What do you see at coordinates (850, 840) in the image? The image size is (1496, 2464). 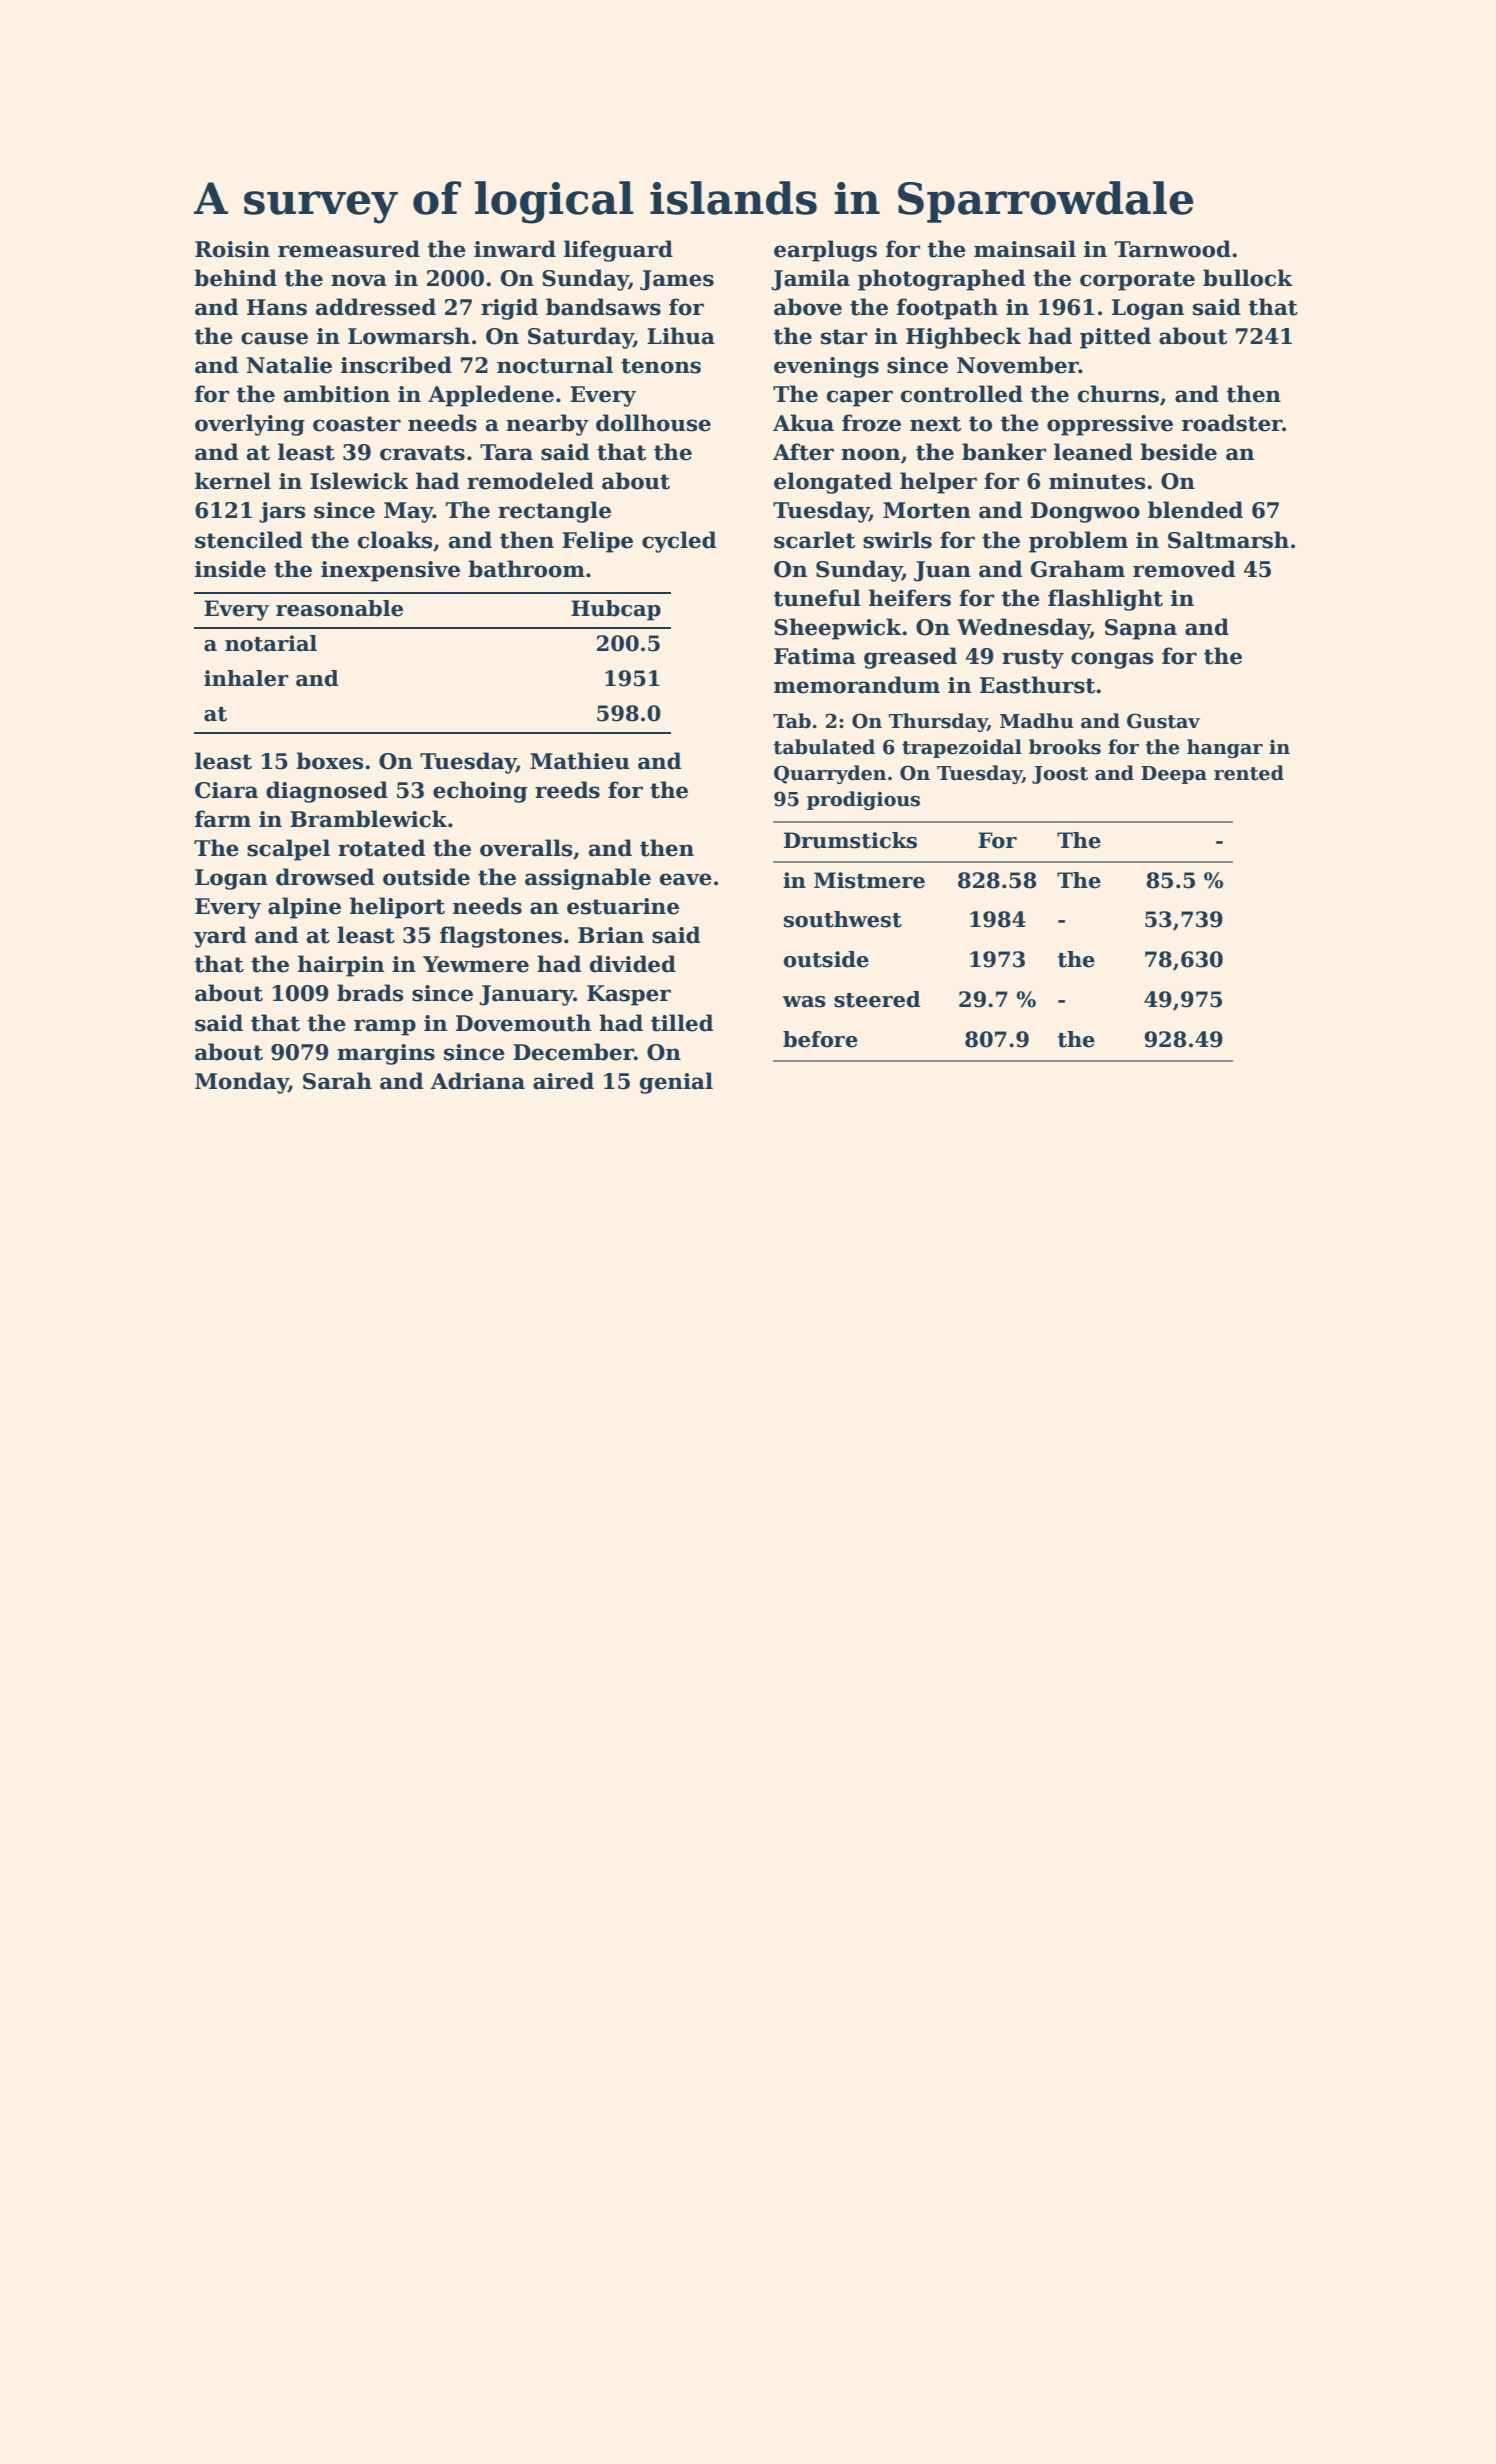 I see `Drumsticks` at bounding box center [850, 840].
